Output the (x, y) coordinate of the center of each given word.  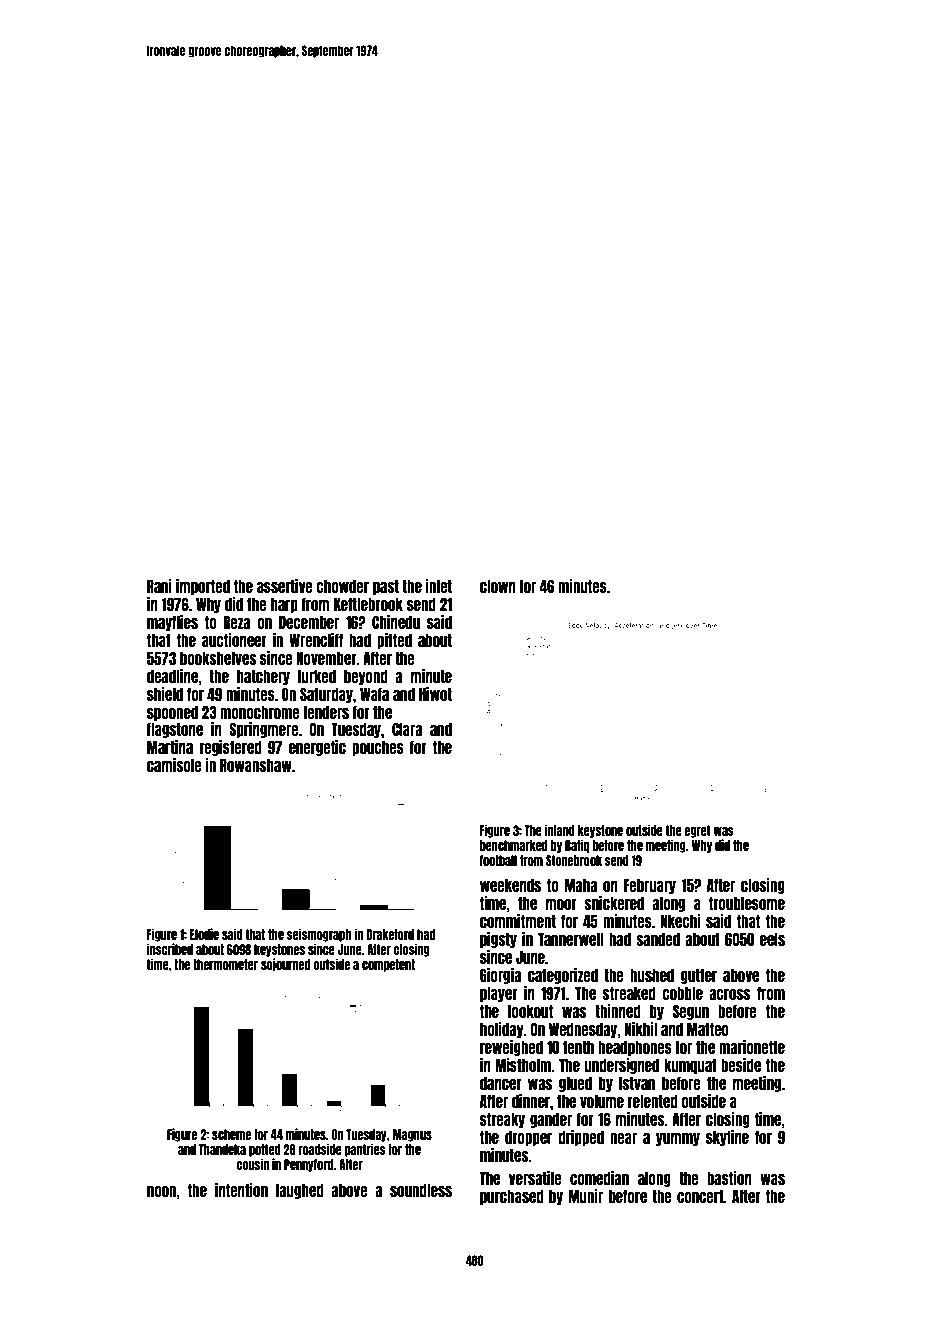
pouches (378, 748)
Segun (691, 1012)
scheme (231, 1134)
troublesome (747, 903)
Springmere (264, 730)
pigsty (498, 940)
